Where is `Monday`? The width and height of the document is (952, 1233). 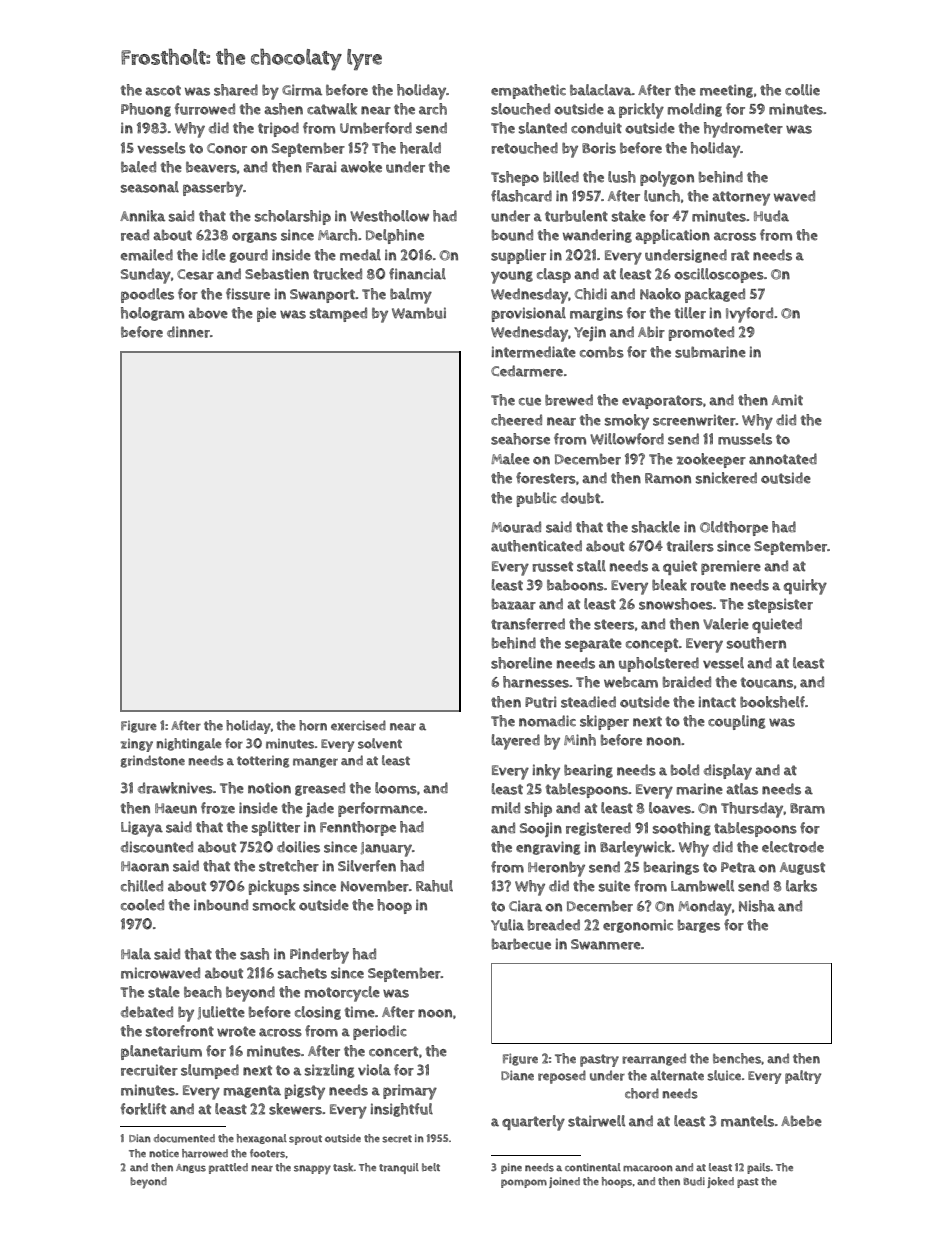
Monday is located at coordinates (705, 908).
